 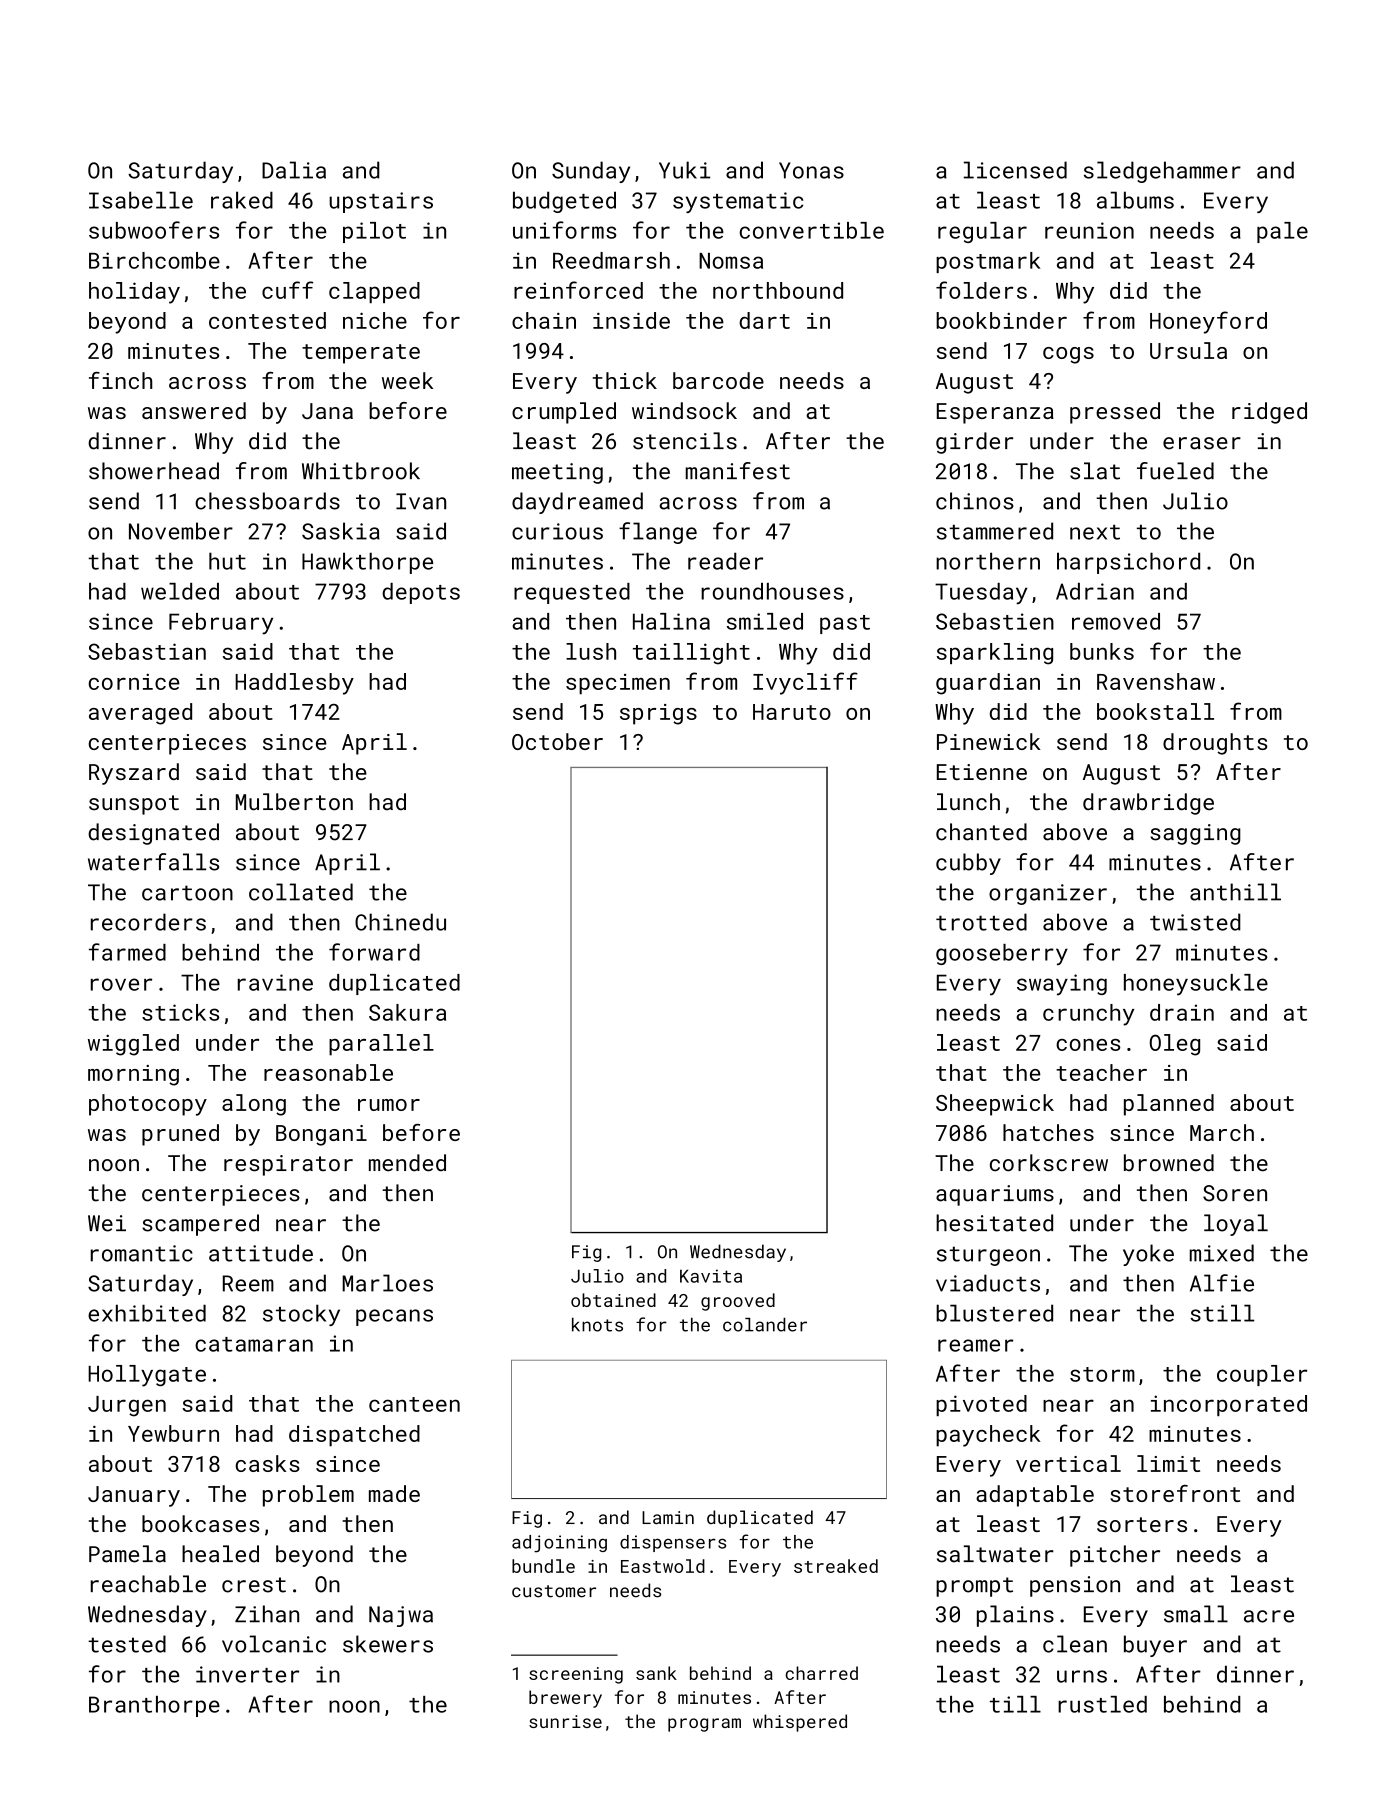 I want to click on gooseberry, so click(x=1002, y=954).
